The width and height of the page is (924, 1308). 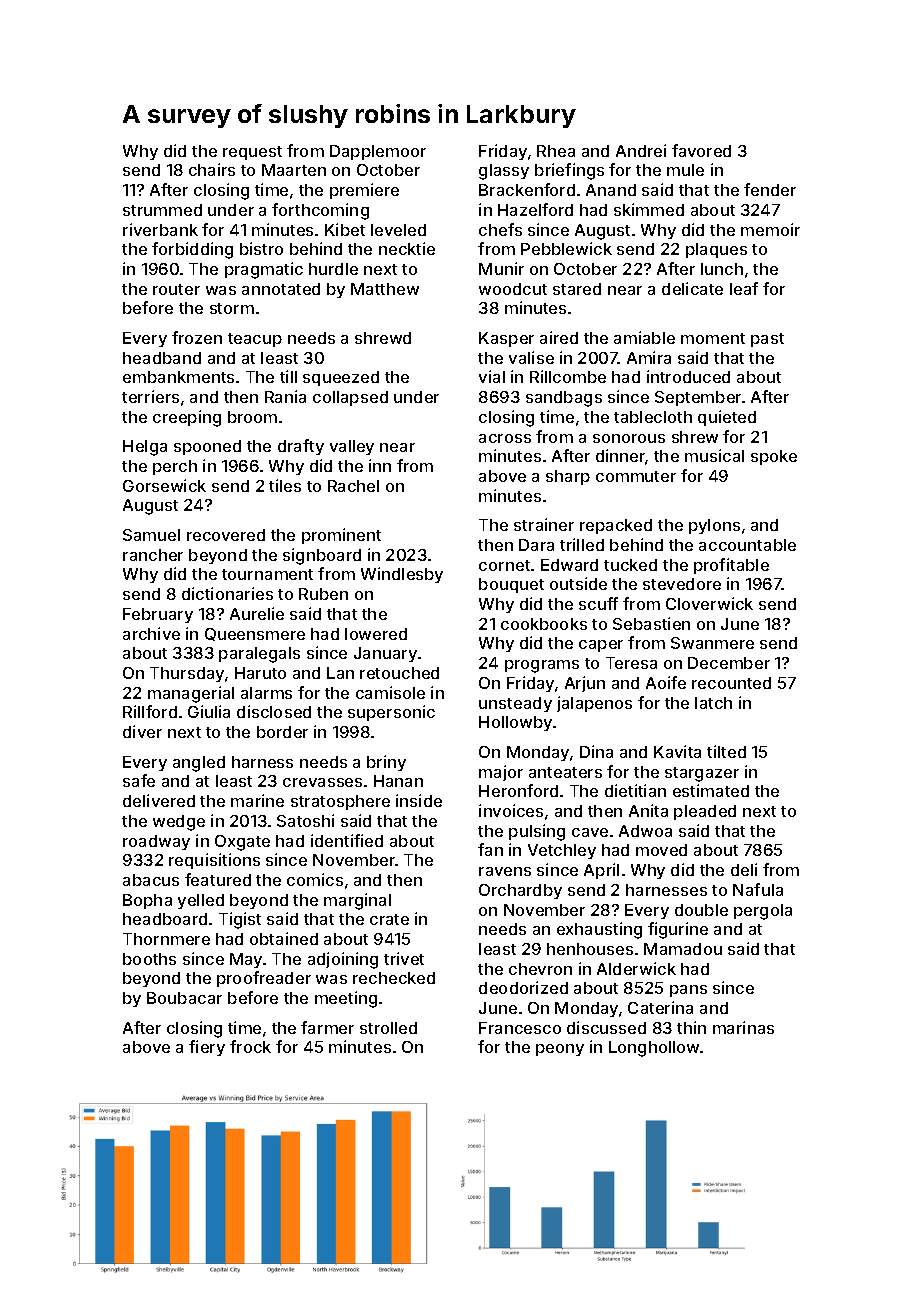 I want to click on Matthew, so click(x=385, y=289).
